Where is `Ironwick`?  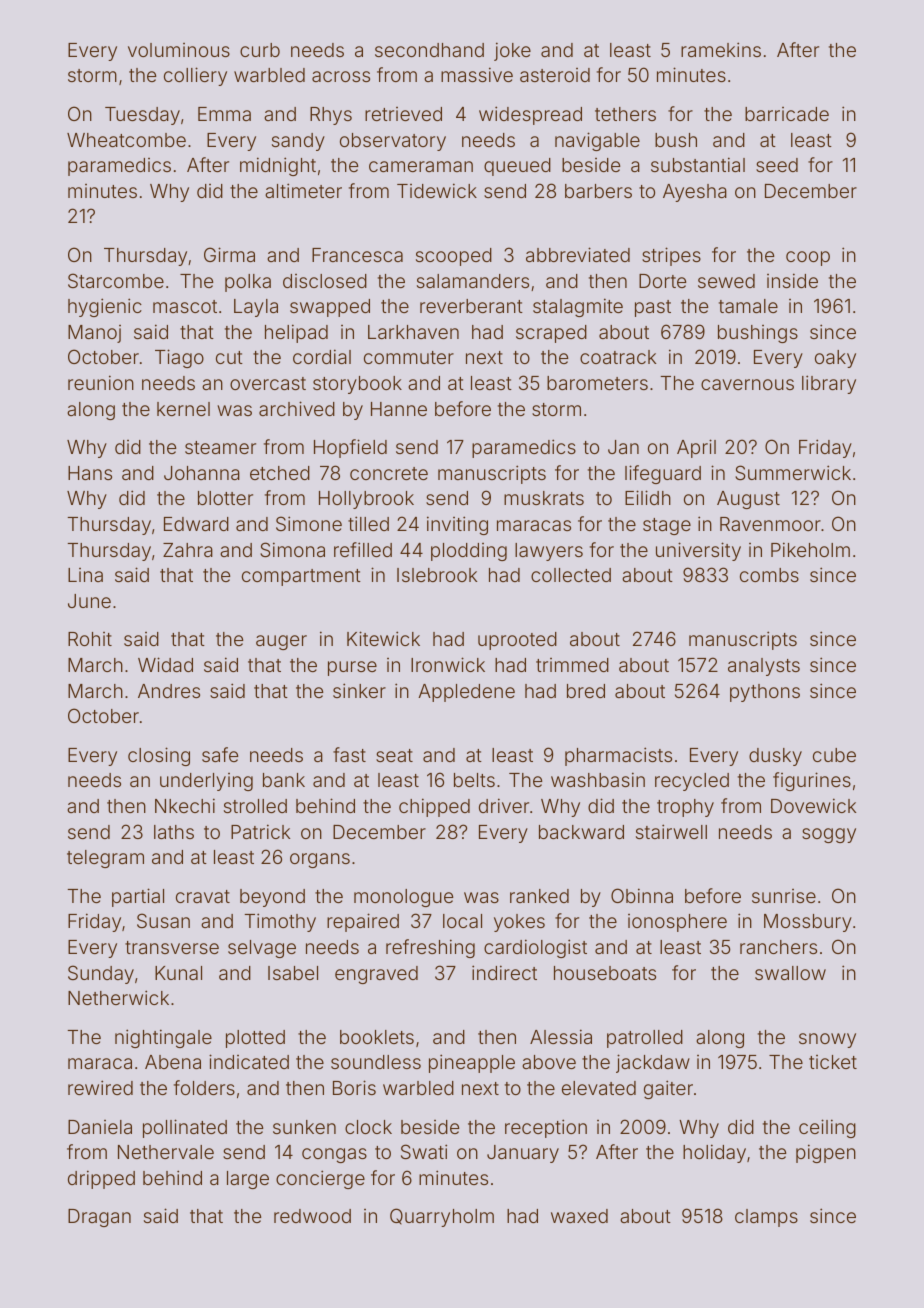
Ironwick is located at coordinates (448, 664).
